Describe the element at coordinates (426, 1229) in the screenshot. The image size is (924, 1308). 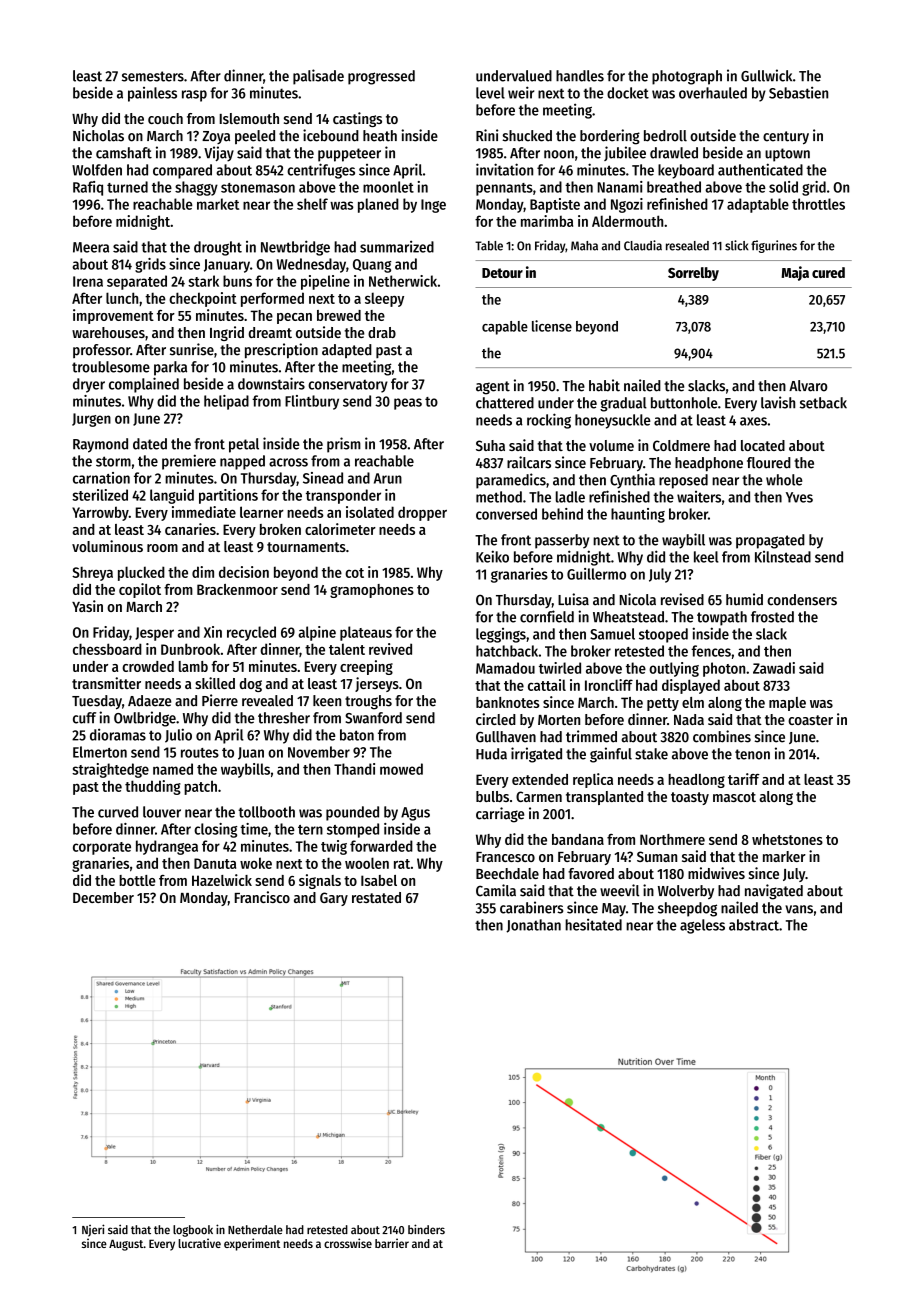
I see `binders` at that location.
